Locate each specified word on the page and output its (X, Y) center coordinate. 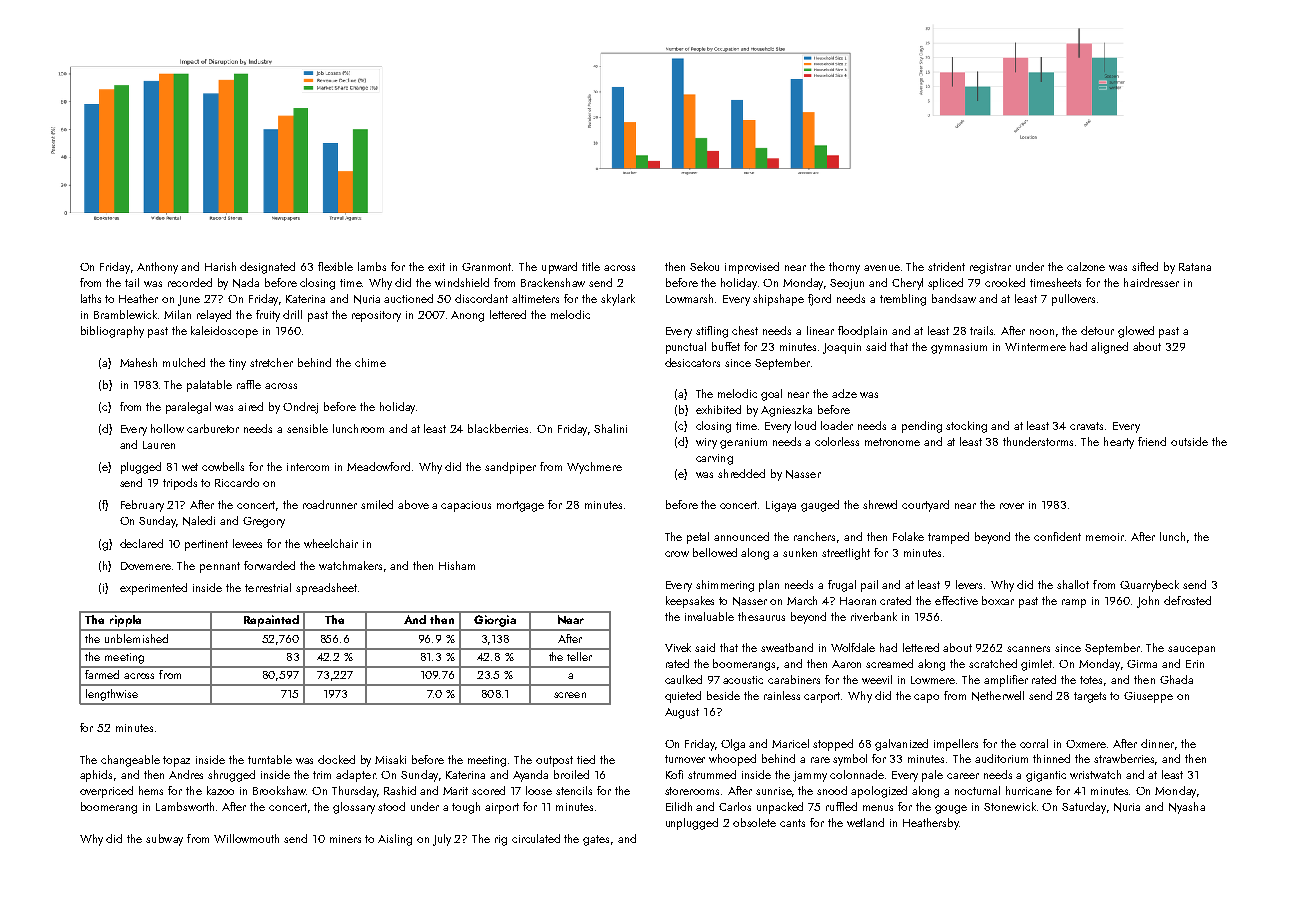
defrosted (1187, 600)
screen (570, 695)
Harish (220, 266)
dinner (1157, 743)
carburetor (213, 428)
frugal (842, 586)
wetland (865, 822)
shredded (741, 473)
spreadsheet (326, 589)
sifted (1145, 266)
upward (559, 268)
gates (596, 840)
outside (1189, 441)
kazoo (220, 790)
